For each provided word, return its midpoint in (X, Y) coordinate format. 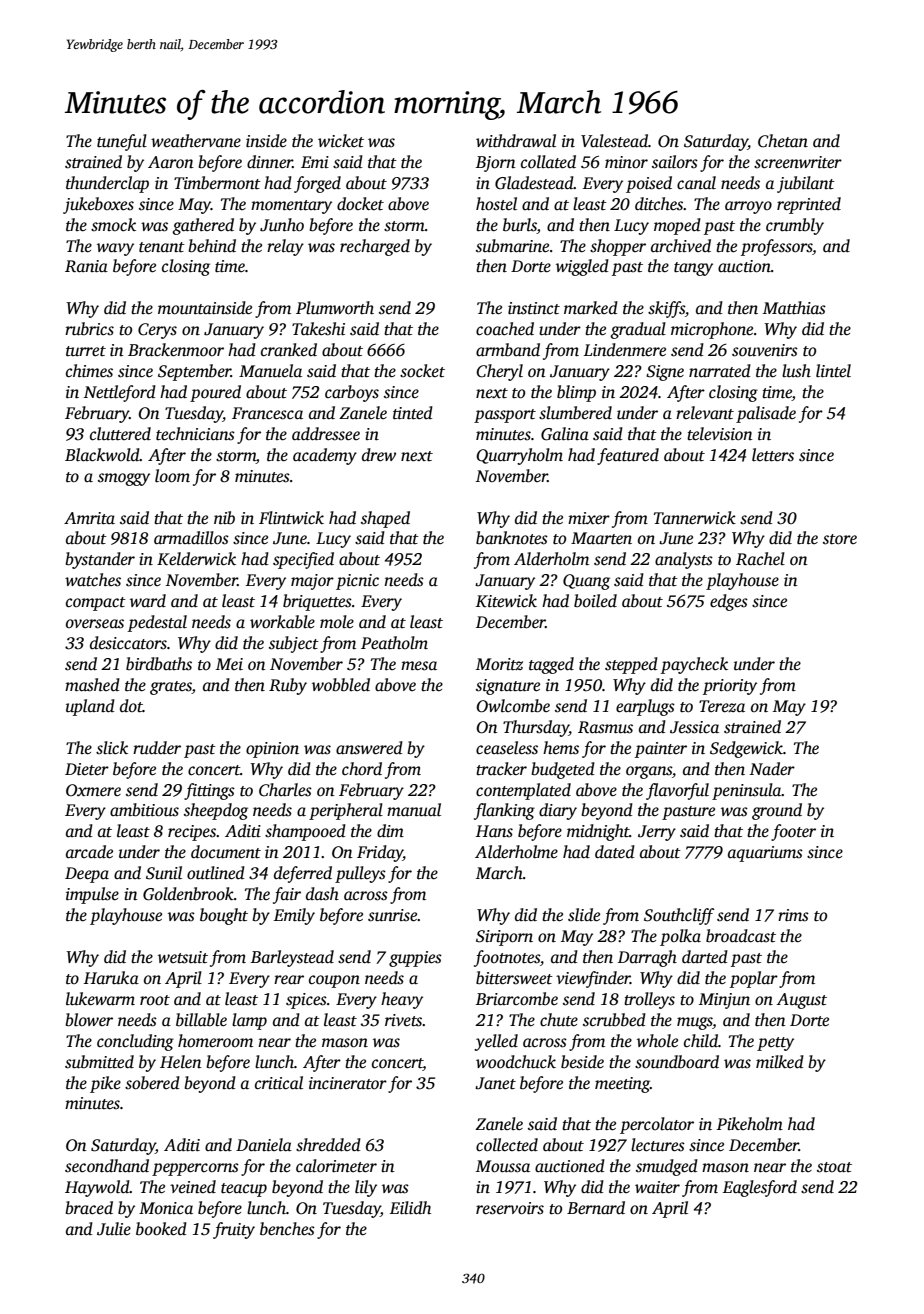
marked (591, 307)
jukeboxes (98, 205)
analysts (684, 560)
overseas (95, 624)
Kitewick (506, 601)
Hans (494, 831)
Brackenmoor (176, 350)
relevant (705, 413)
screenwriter (798, 162)
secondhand (107, 1166)
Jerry (657, 833)
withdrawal (516, 141)
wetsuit (183, 957)
